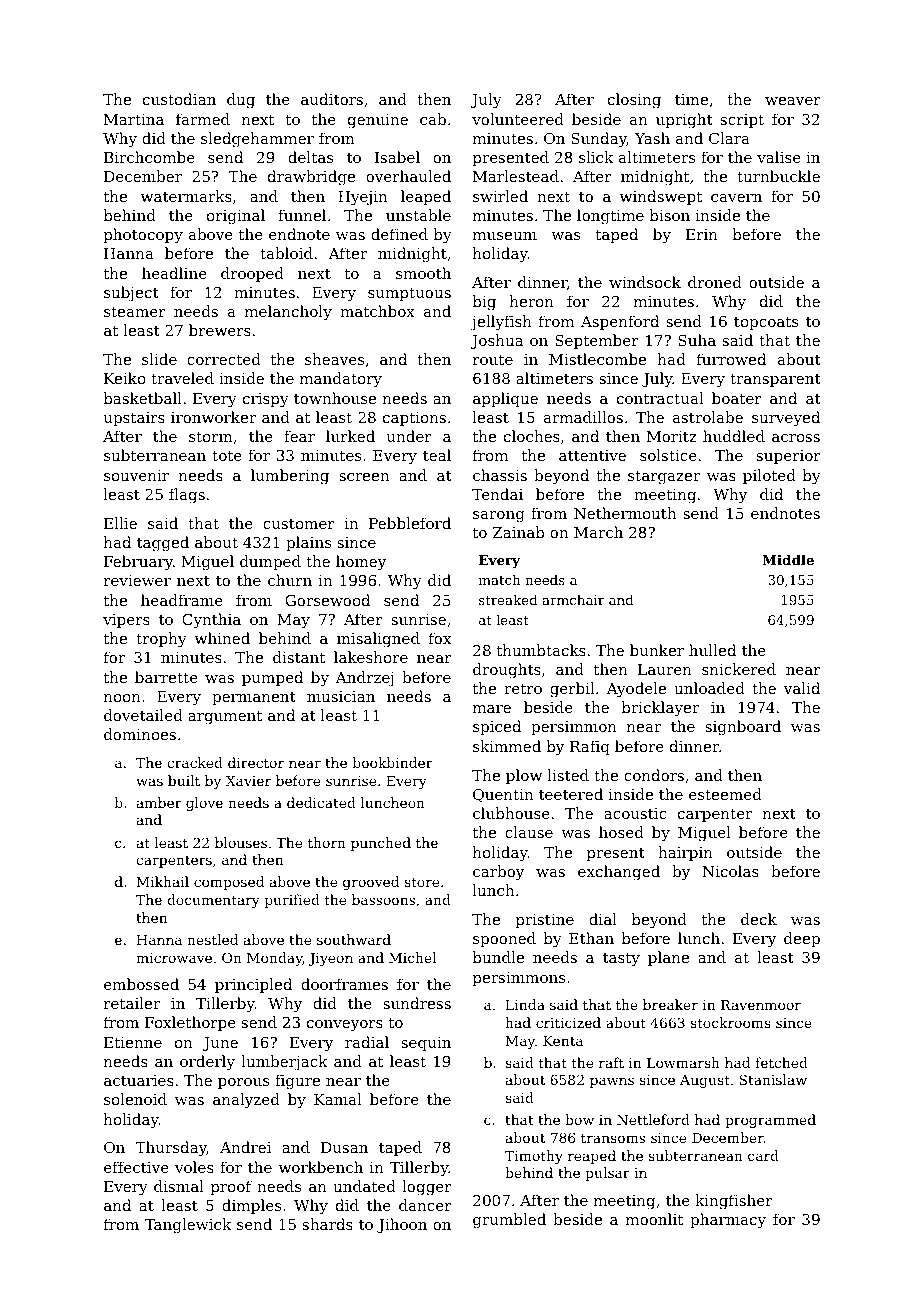 This screenshot has height=1308, width=924. What do you see at coordinates (508, 599) in the screenshot?
I see `streaked` at bounding box center [508, 599].
